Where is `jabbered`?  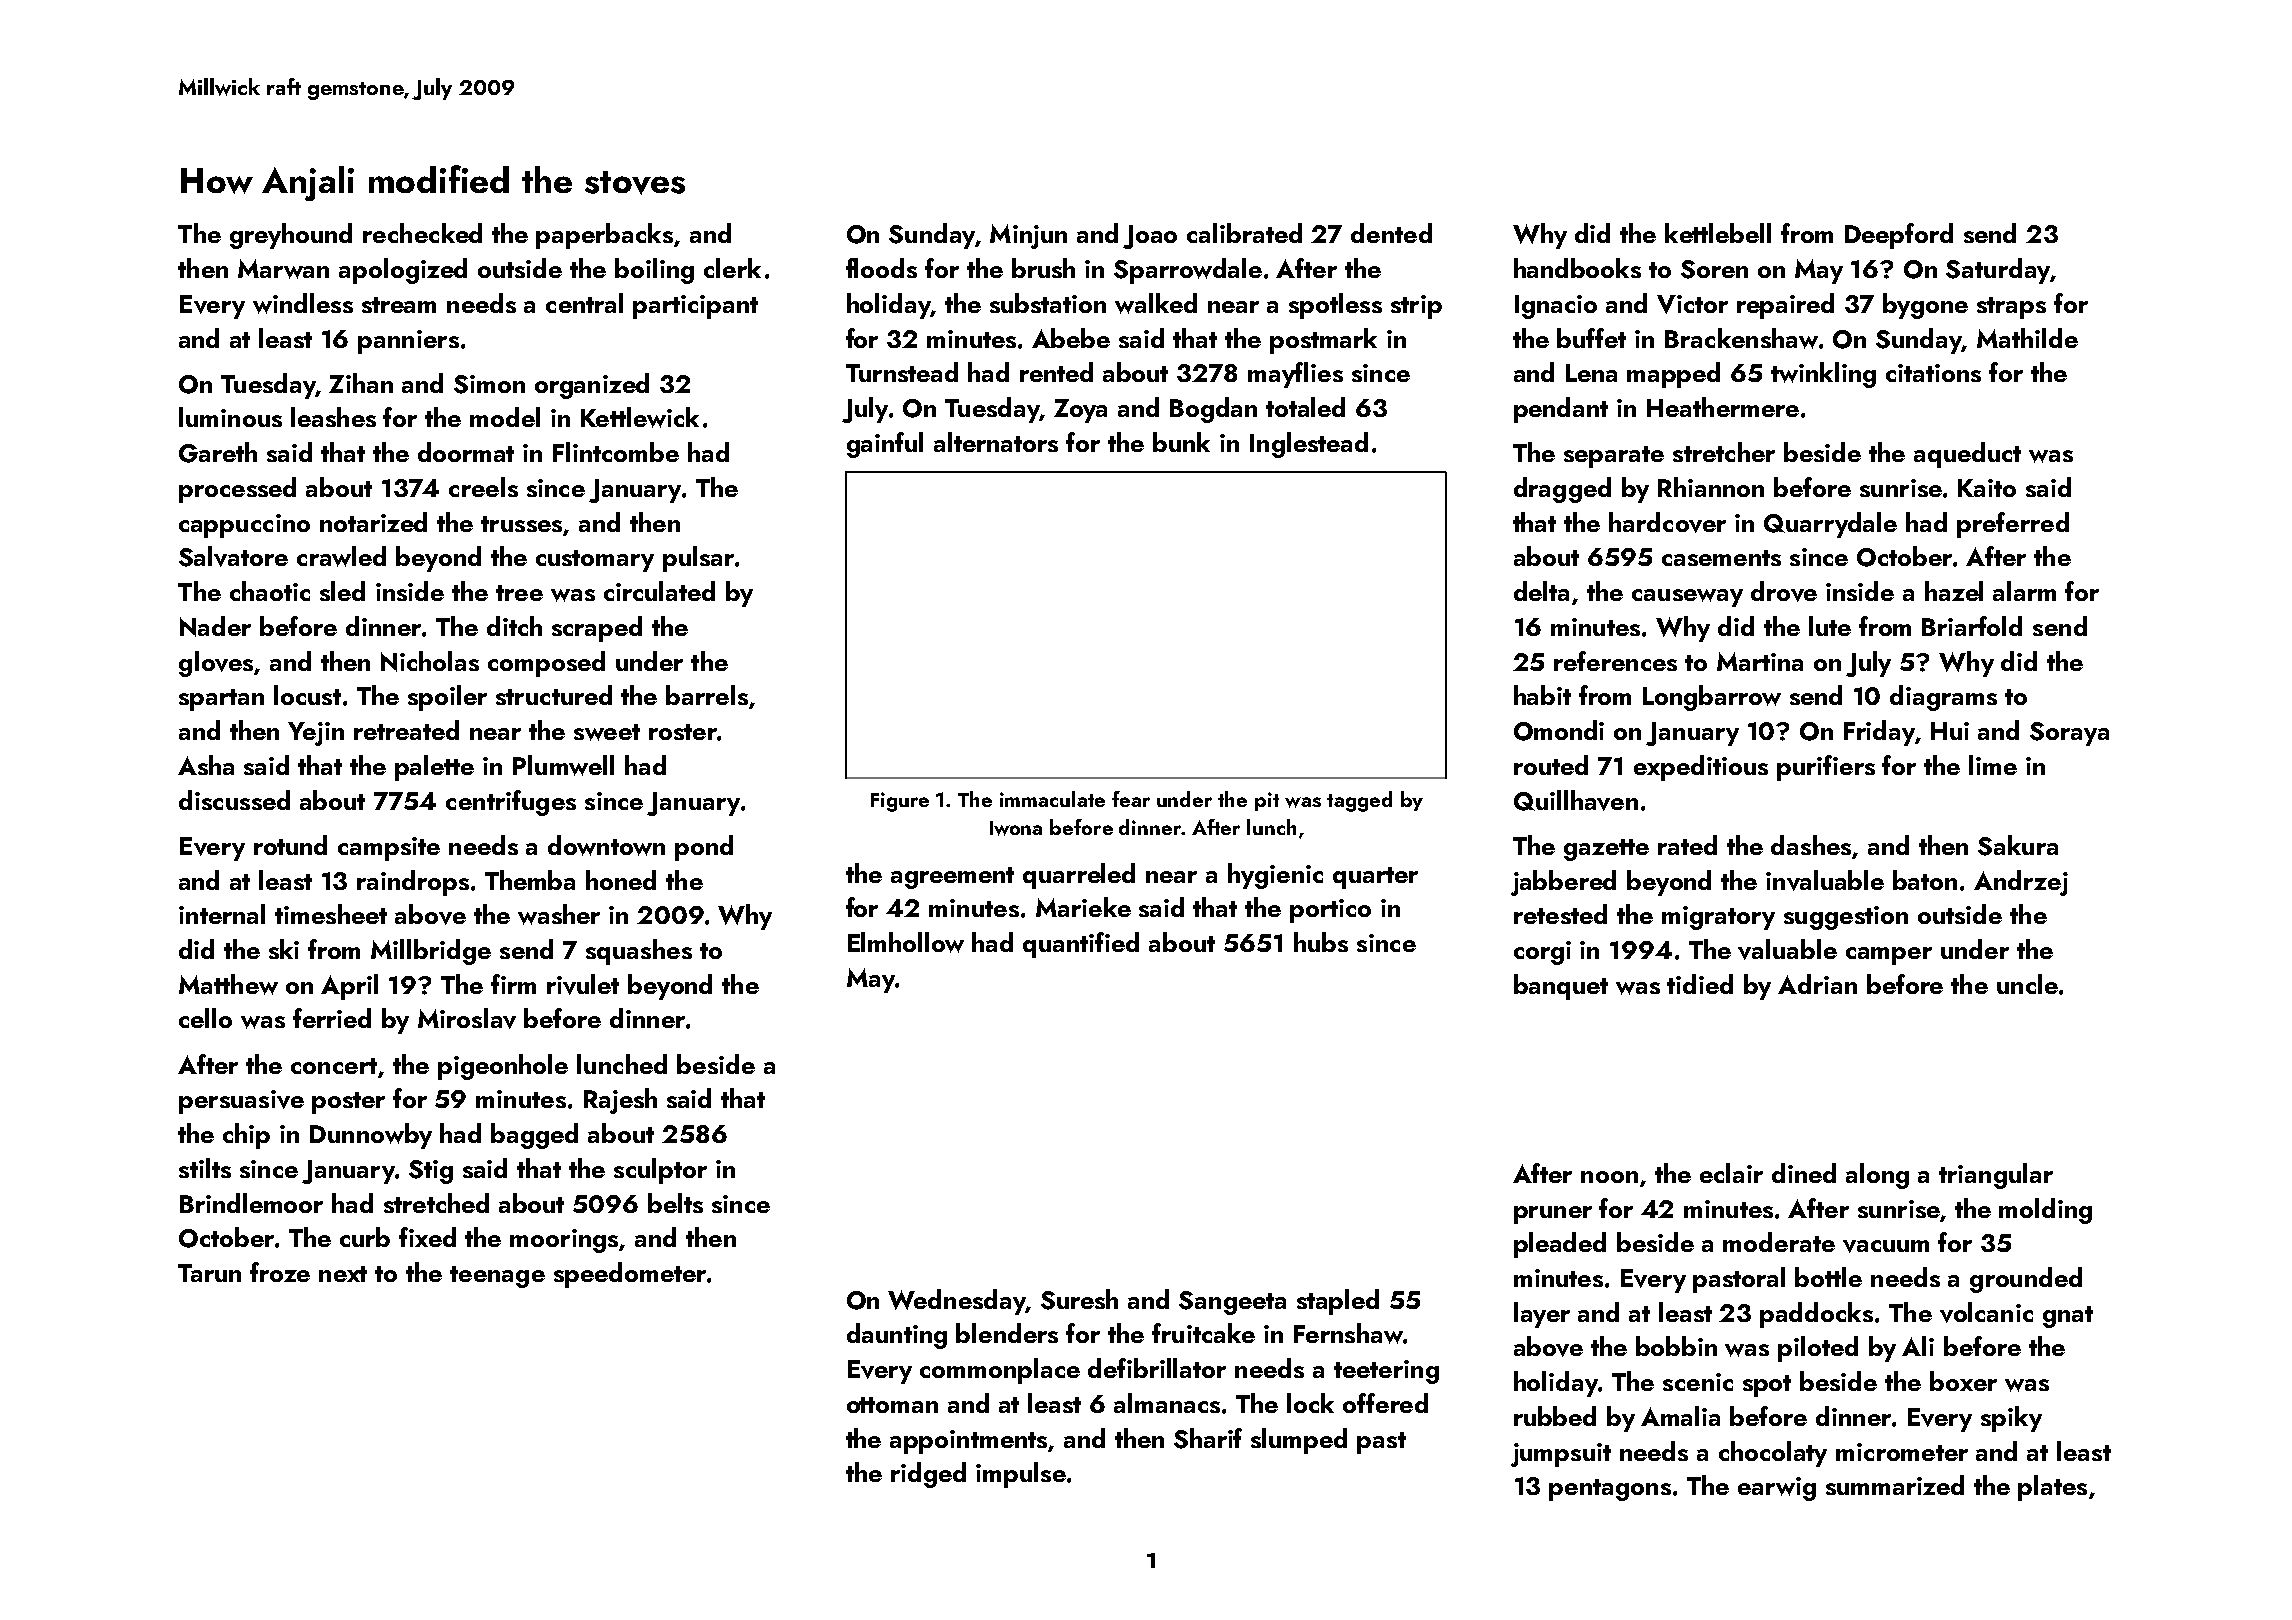
jabbered is located at coordinates (1563, 883).
